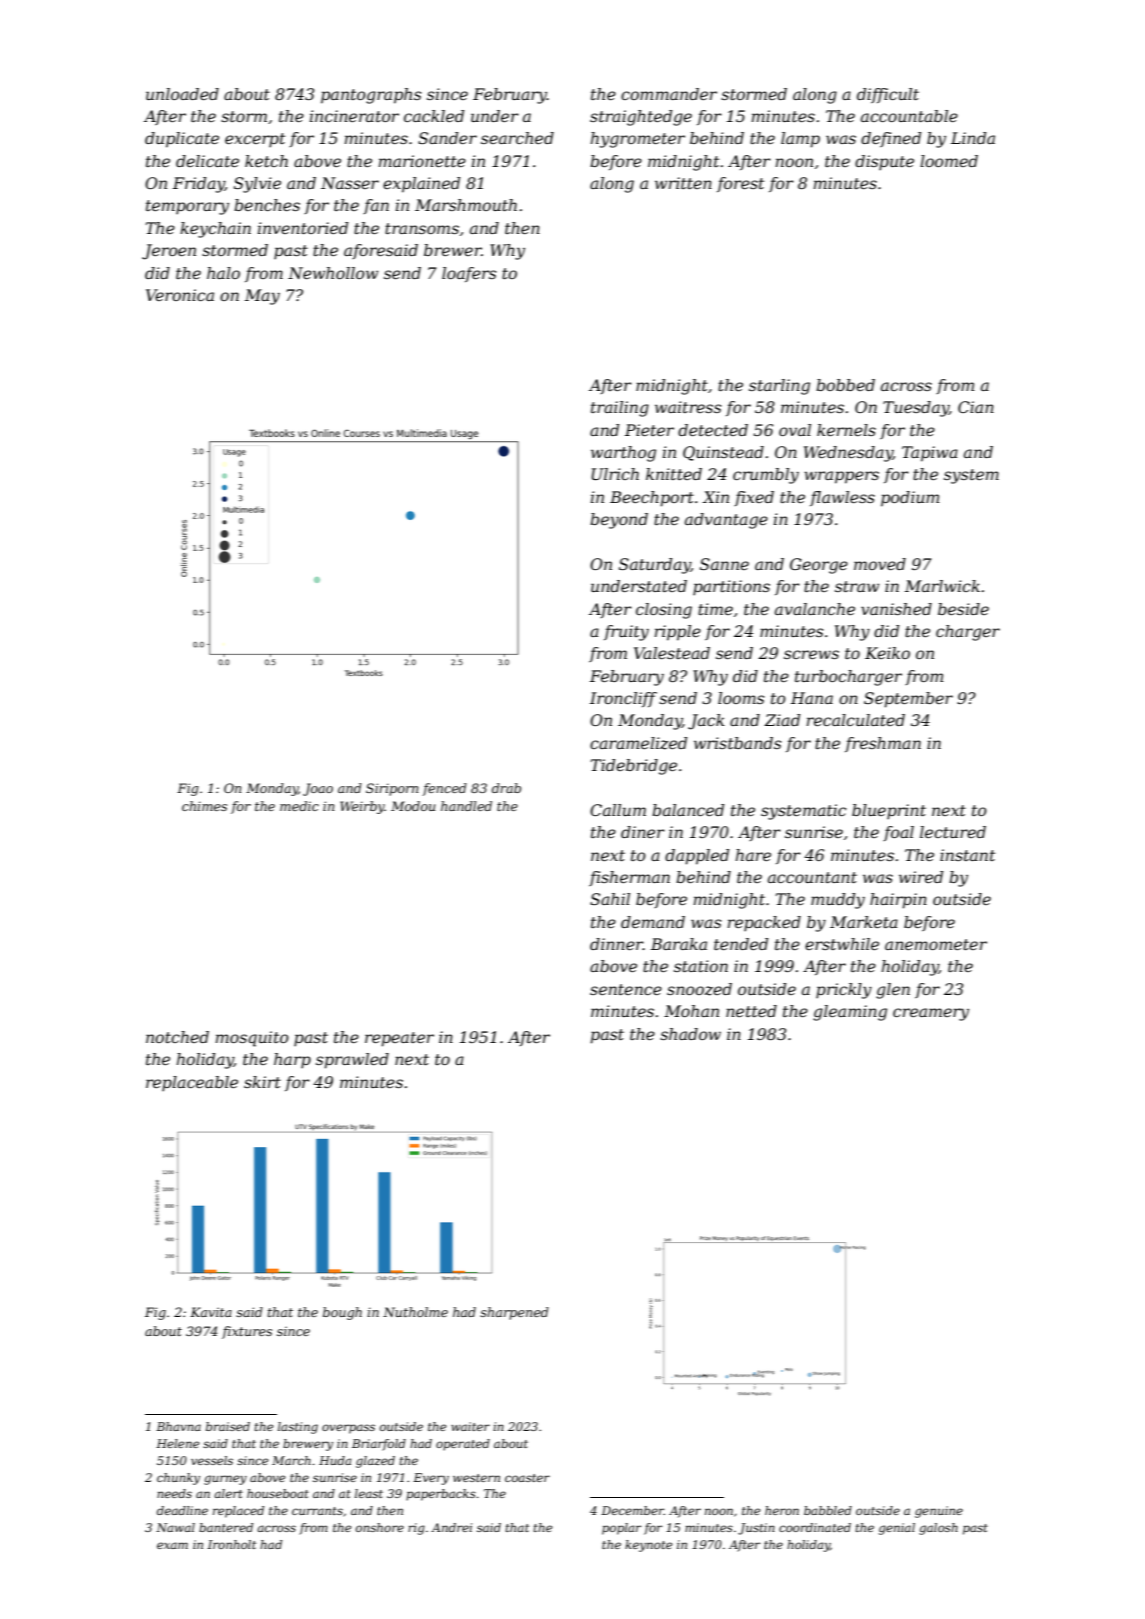  What do you see at coordinates (517, 138) in the document?
I see `searched` at bounding box center [517, 138].
